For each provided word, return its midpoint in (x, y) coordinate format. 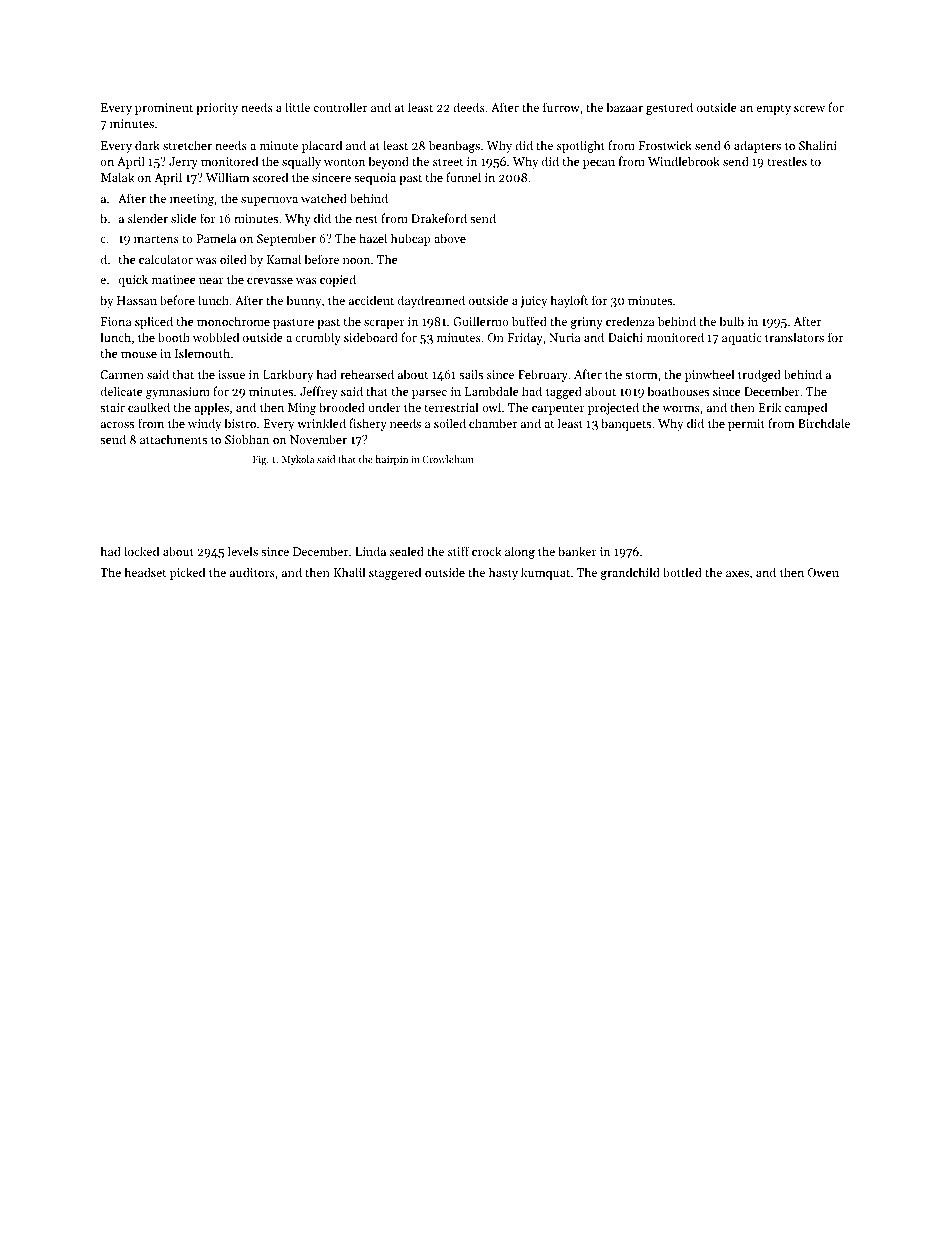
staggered (395, 573)
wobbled (216, 337)
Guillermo (480, 321)
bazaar (624, 107)
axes (737, 574)
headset (145, 572)
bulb (731, 321)
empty (773, 109)
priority (217, 109)
